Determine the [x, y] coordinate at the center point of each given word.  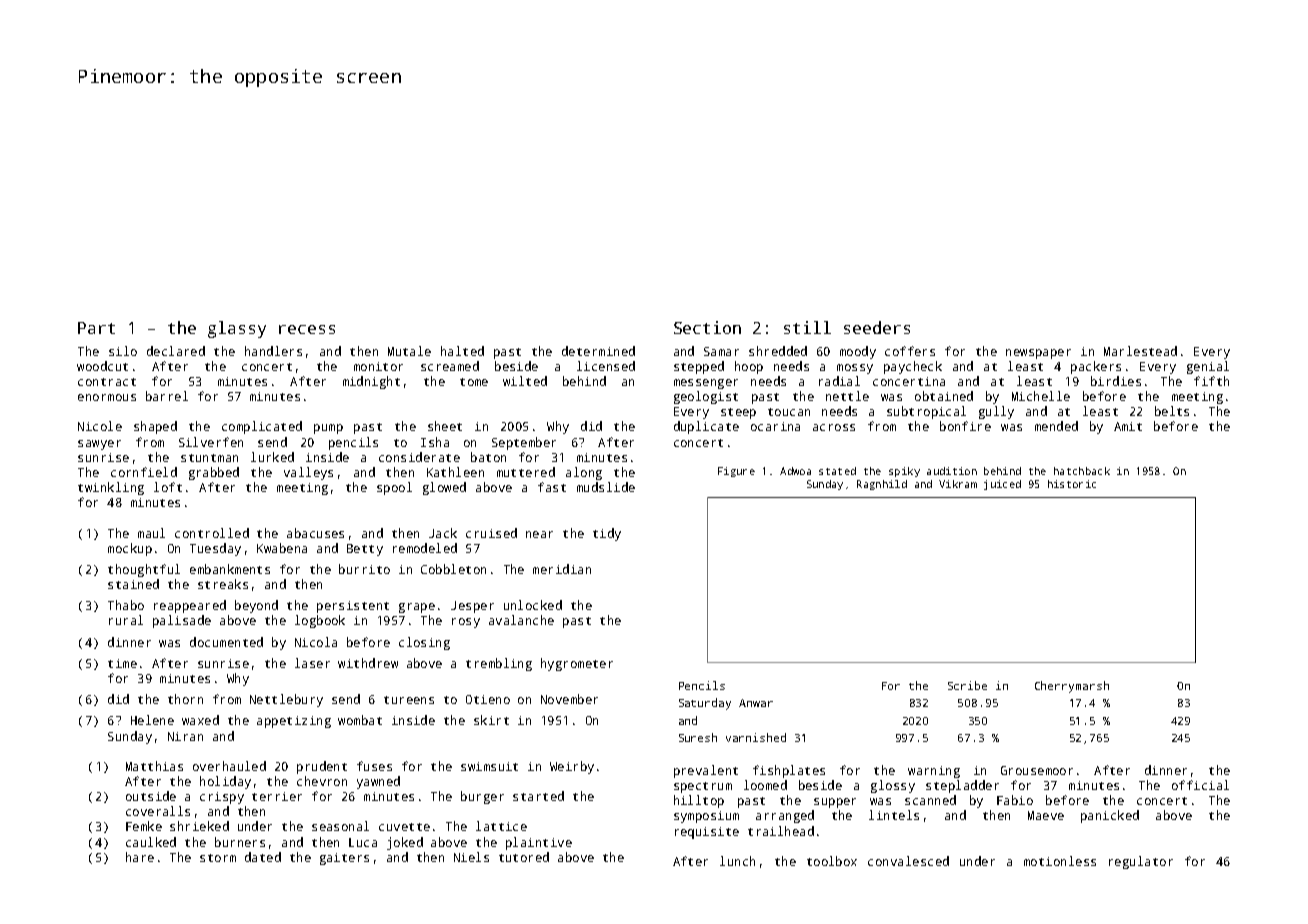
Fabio [1015, 800]
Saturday [705, 704]
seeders [877, 327]
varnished [756, 737]
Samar [721, 351]
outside [151, 796]
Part [96, 328]
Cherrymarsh [1072, 687]
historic [1072, 484]
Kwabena [282, 548]
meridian [562, 569]
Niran [185, 736]
